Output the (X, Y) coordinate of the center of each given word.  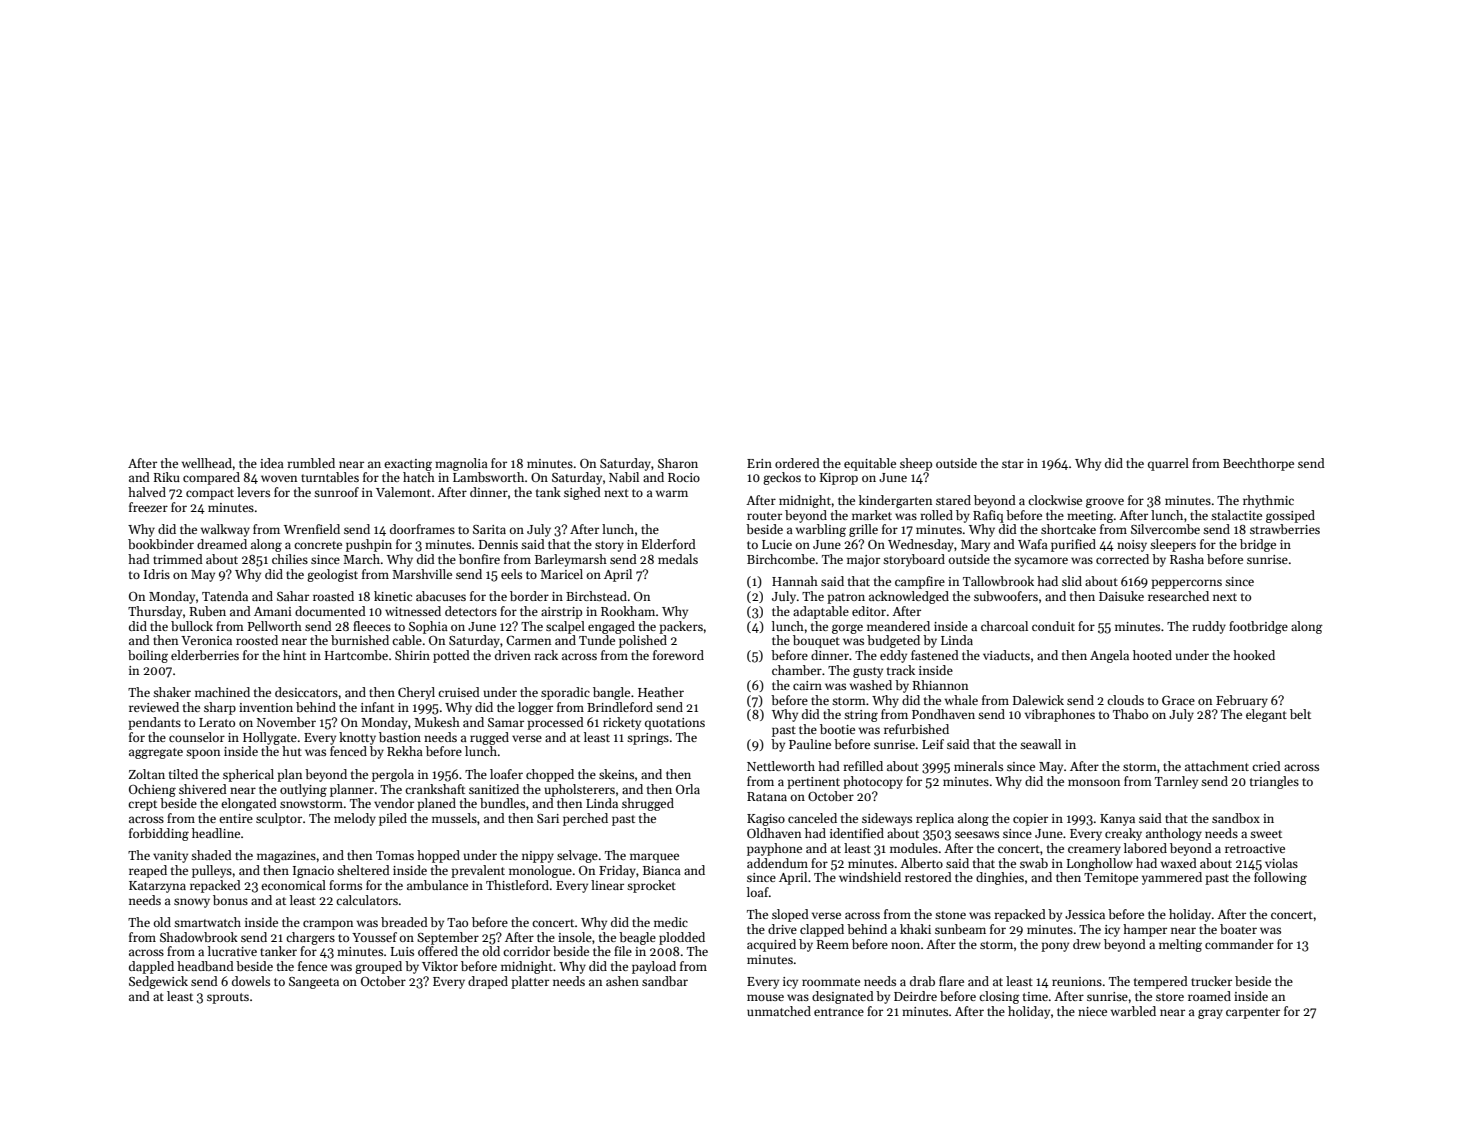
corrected (1122, 559)
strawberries (1285, 529)
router (764, 516)
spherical (248, 775)
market (872, 515)
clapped (822, 930)
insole (575, 937)
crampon (328, 925)
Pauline (810, 744)
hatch (419, 477)
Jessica (1085, 914)
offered (438, 951)
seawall (1040, 744)
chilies (290, 559)
